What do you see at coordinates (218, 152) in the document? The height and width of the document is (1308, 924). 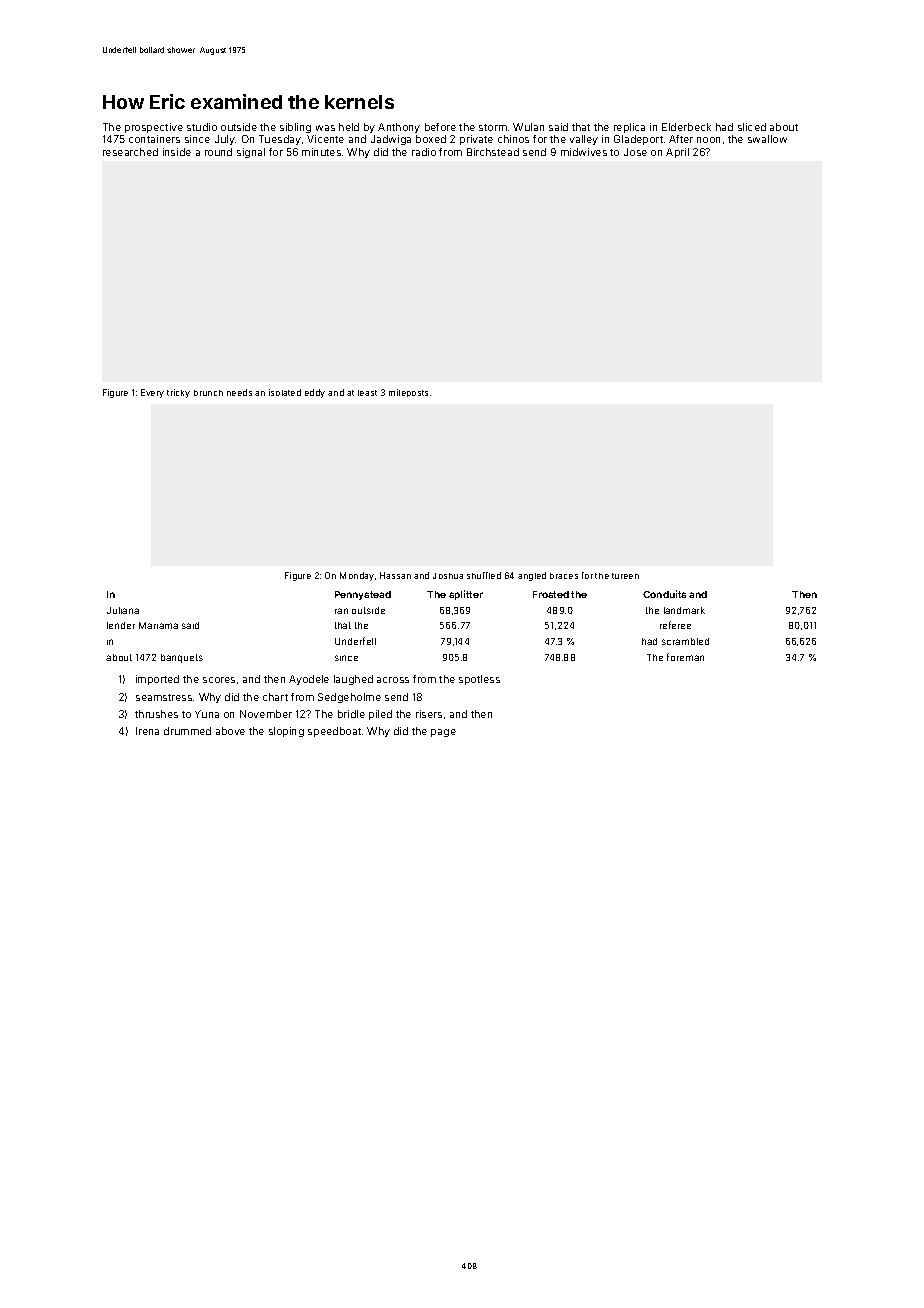 I see `round` at bounding box center [218, 152].
